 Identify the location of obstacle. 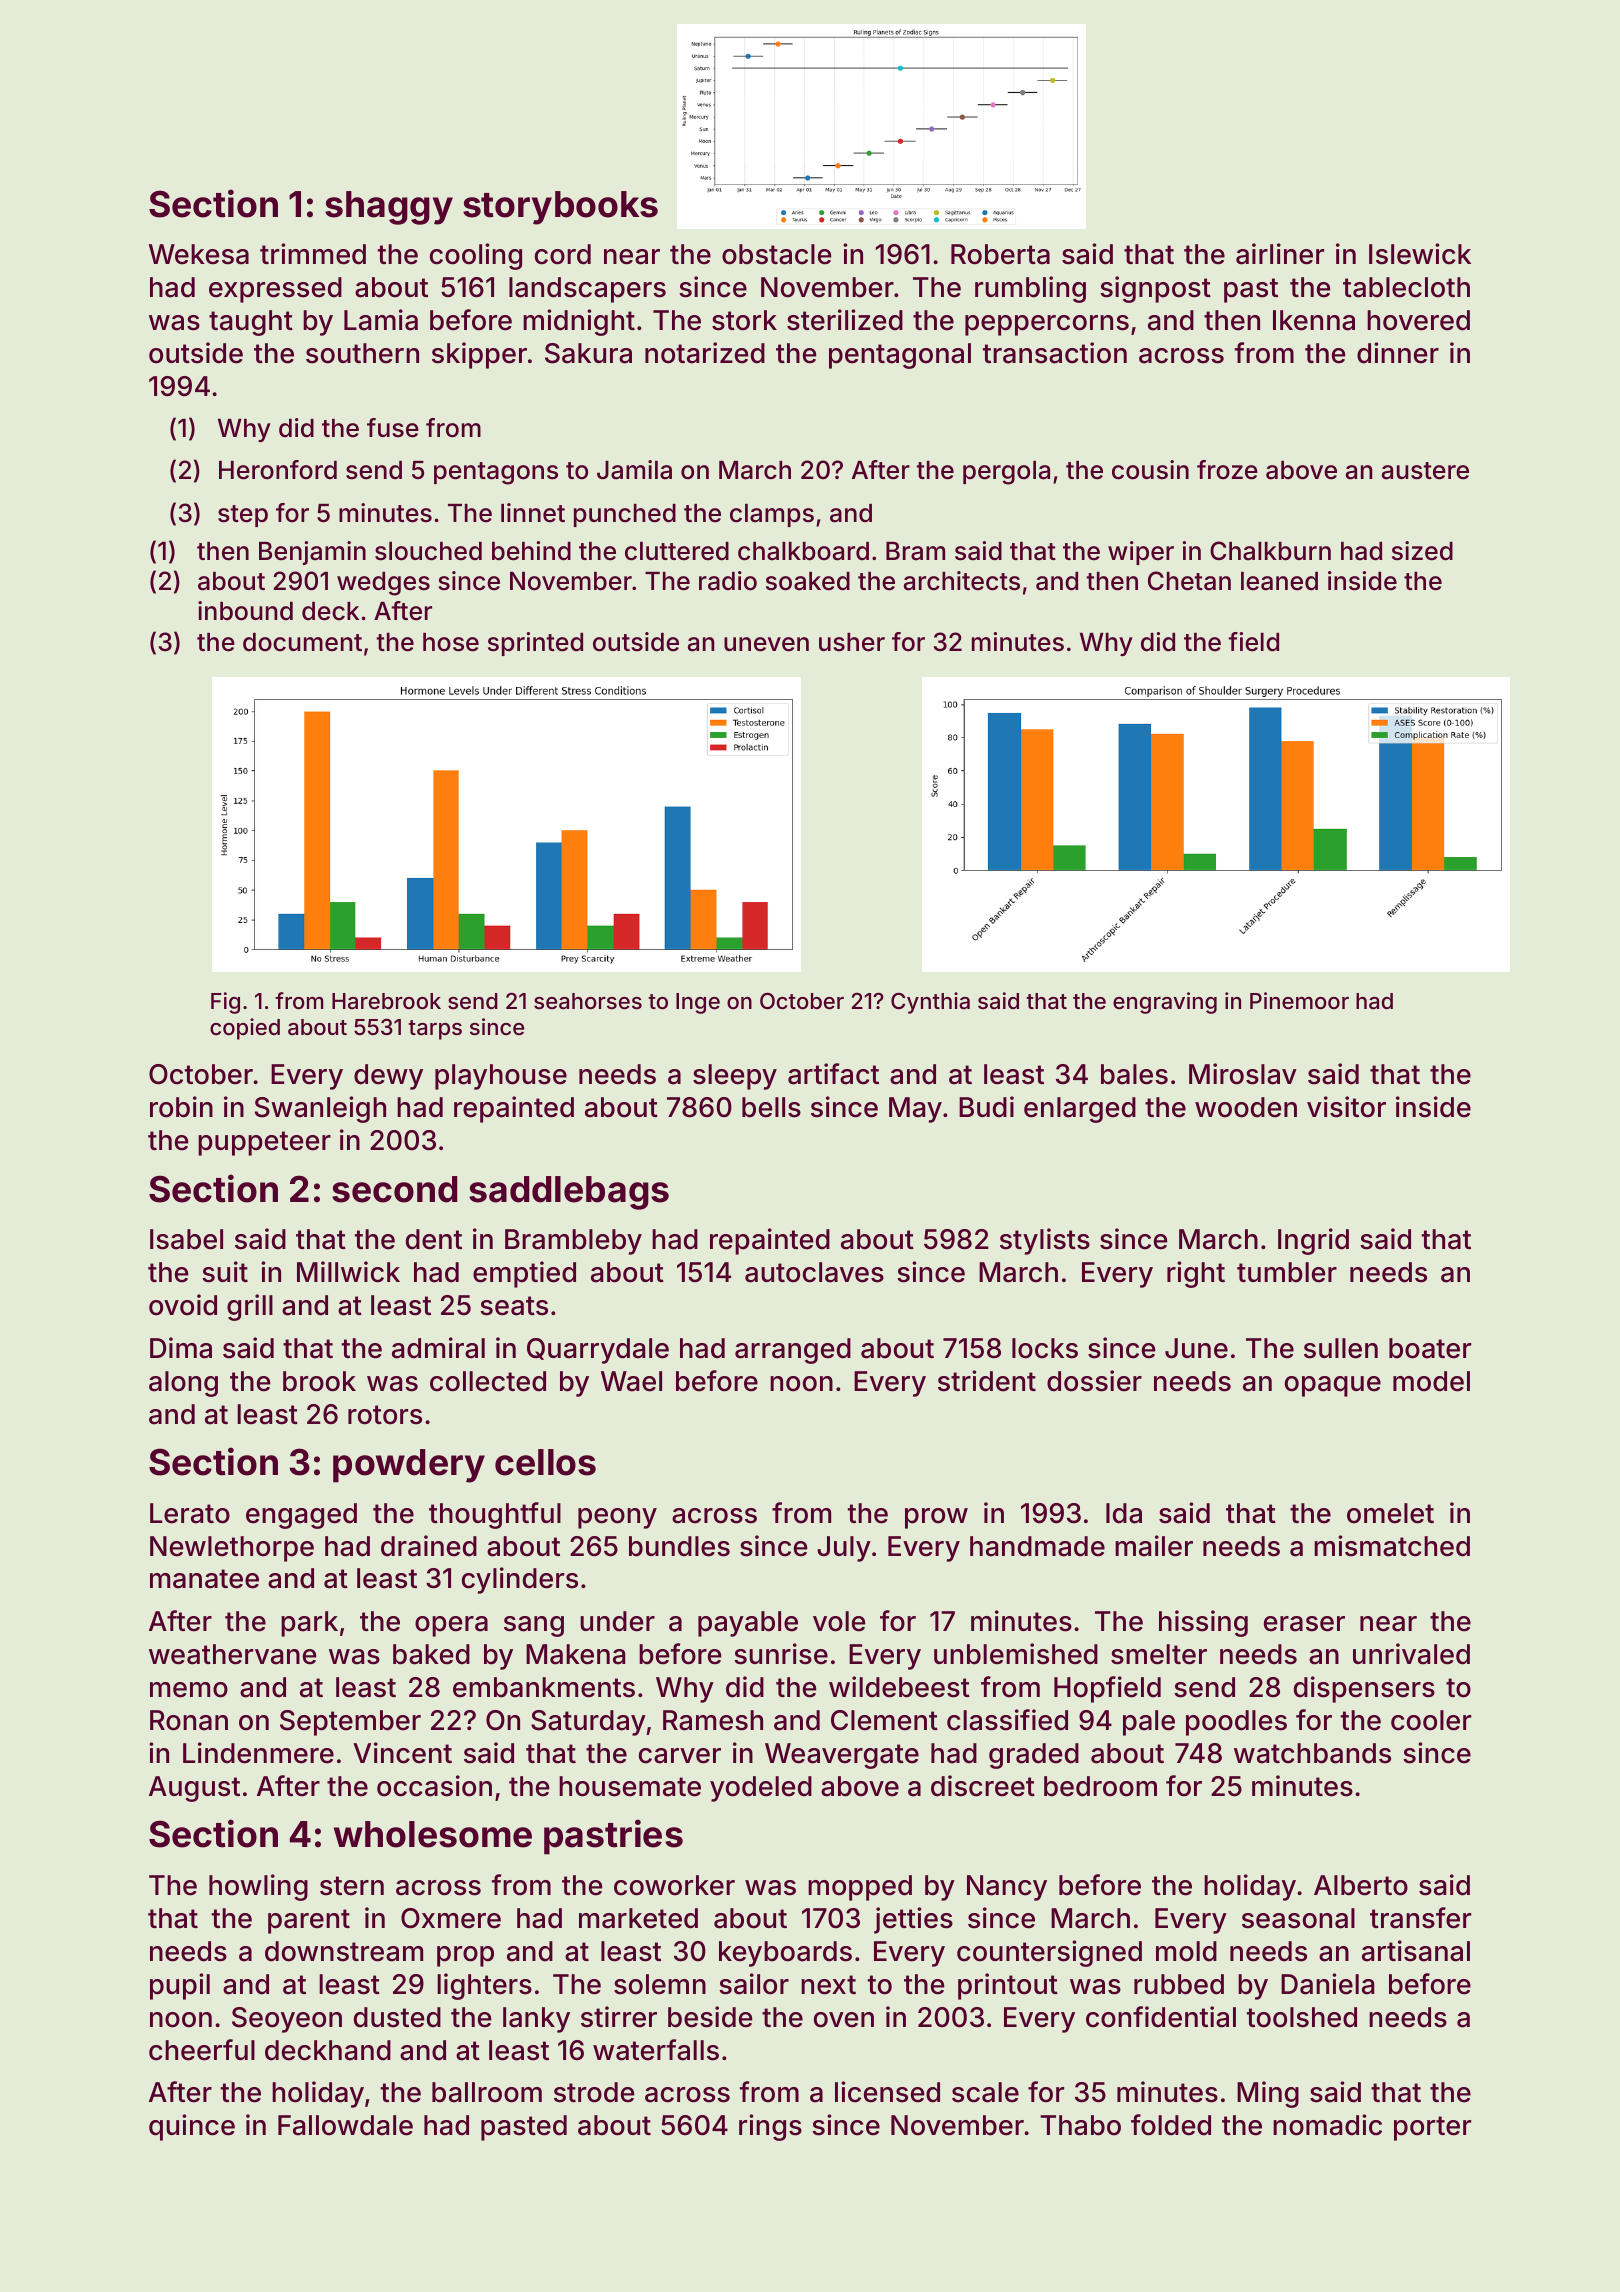
(776, 254).
